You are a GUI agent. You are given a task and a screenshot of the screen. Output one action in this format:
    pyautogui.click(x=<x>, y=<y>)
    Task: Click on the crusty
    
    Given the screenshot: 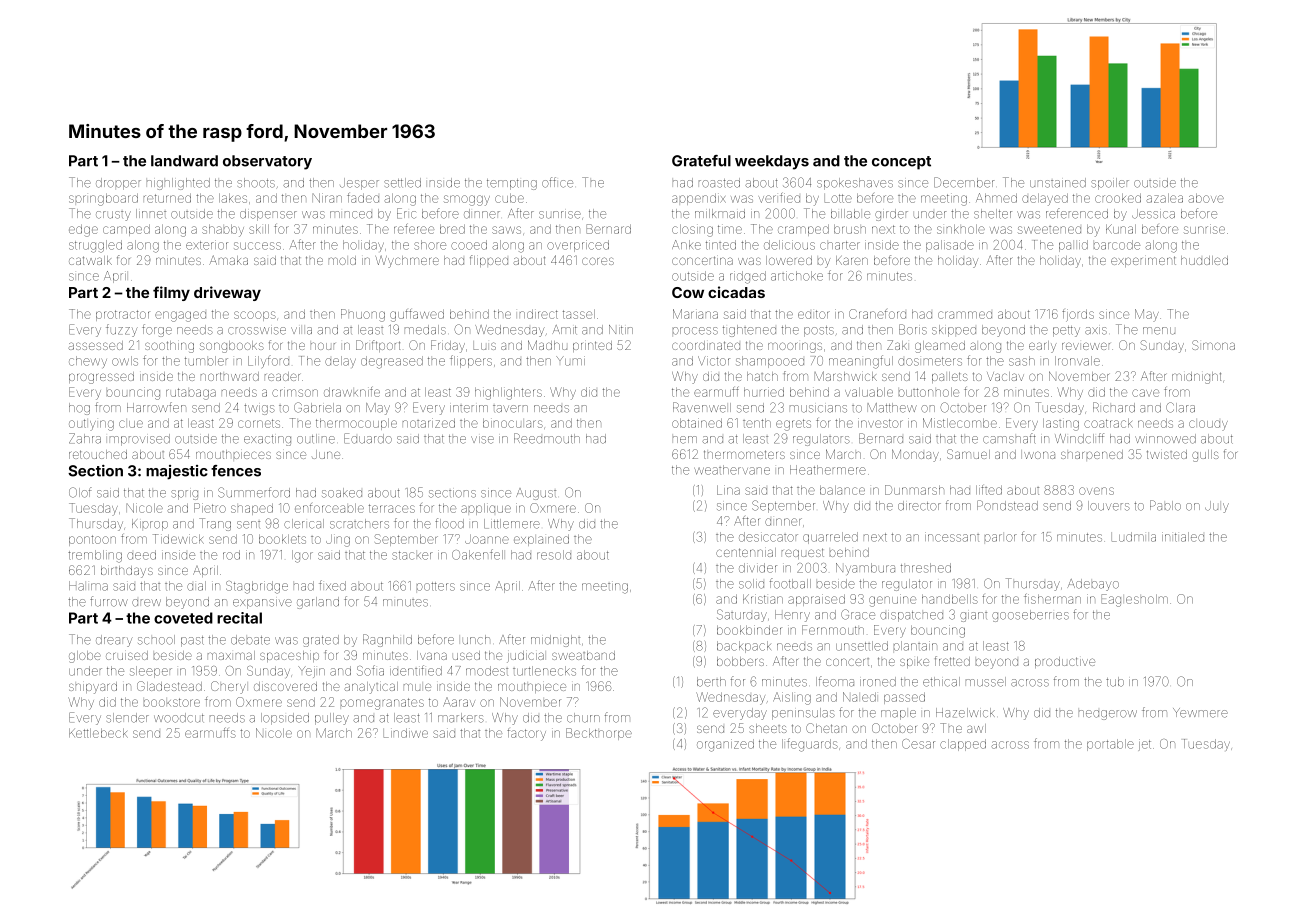 What is the action you would take?
    pyautogui.click(x=113, y=216)
